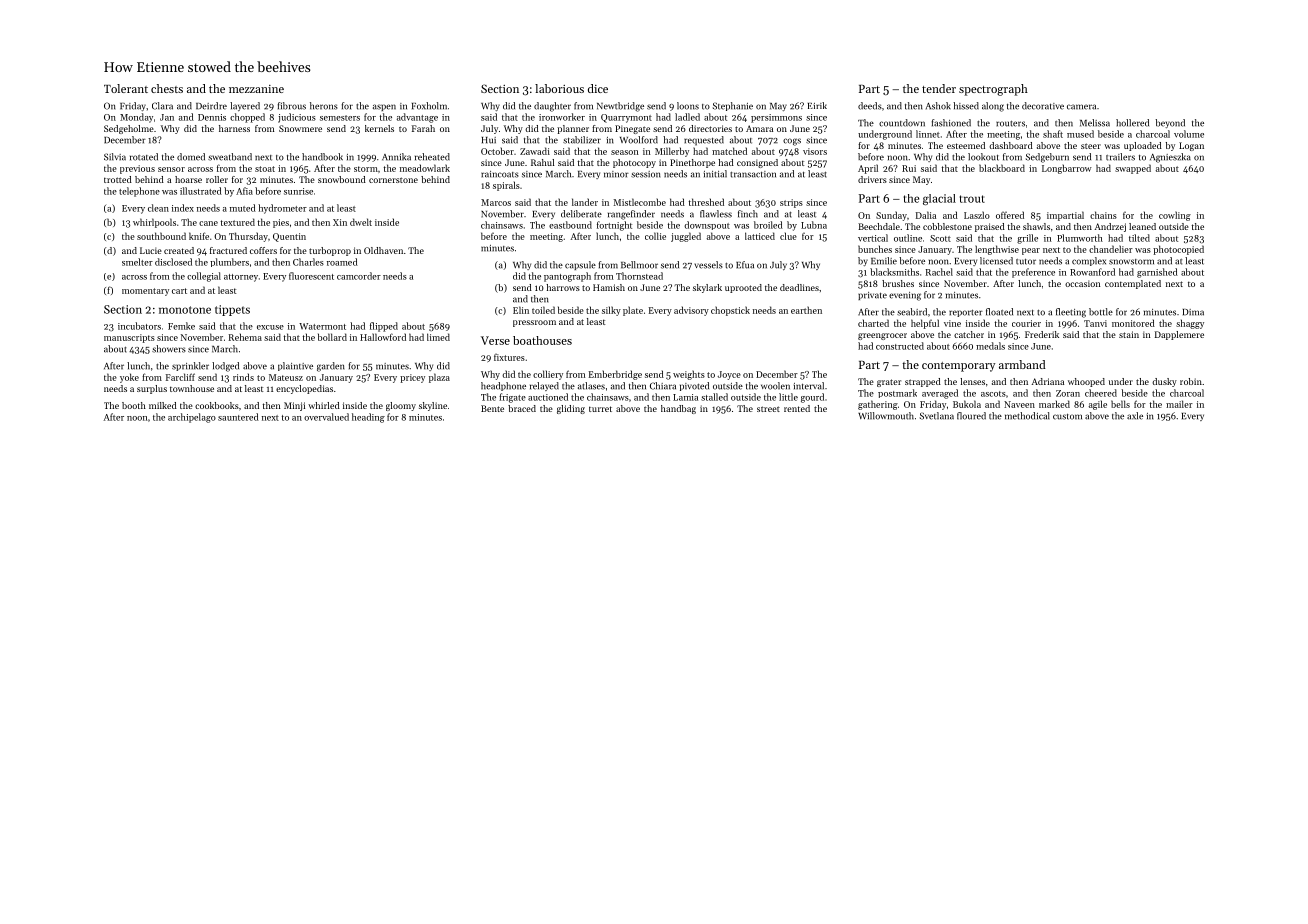  I want to click on pressroom, so click(534, 323).
